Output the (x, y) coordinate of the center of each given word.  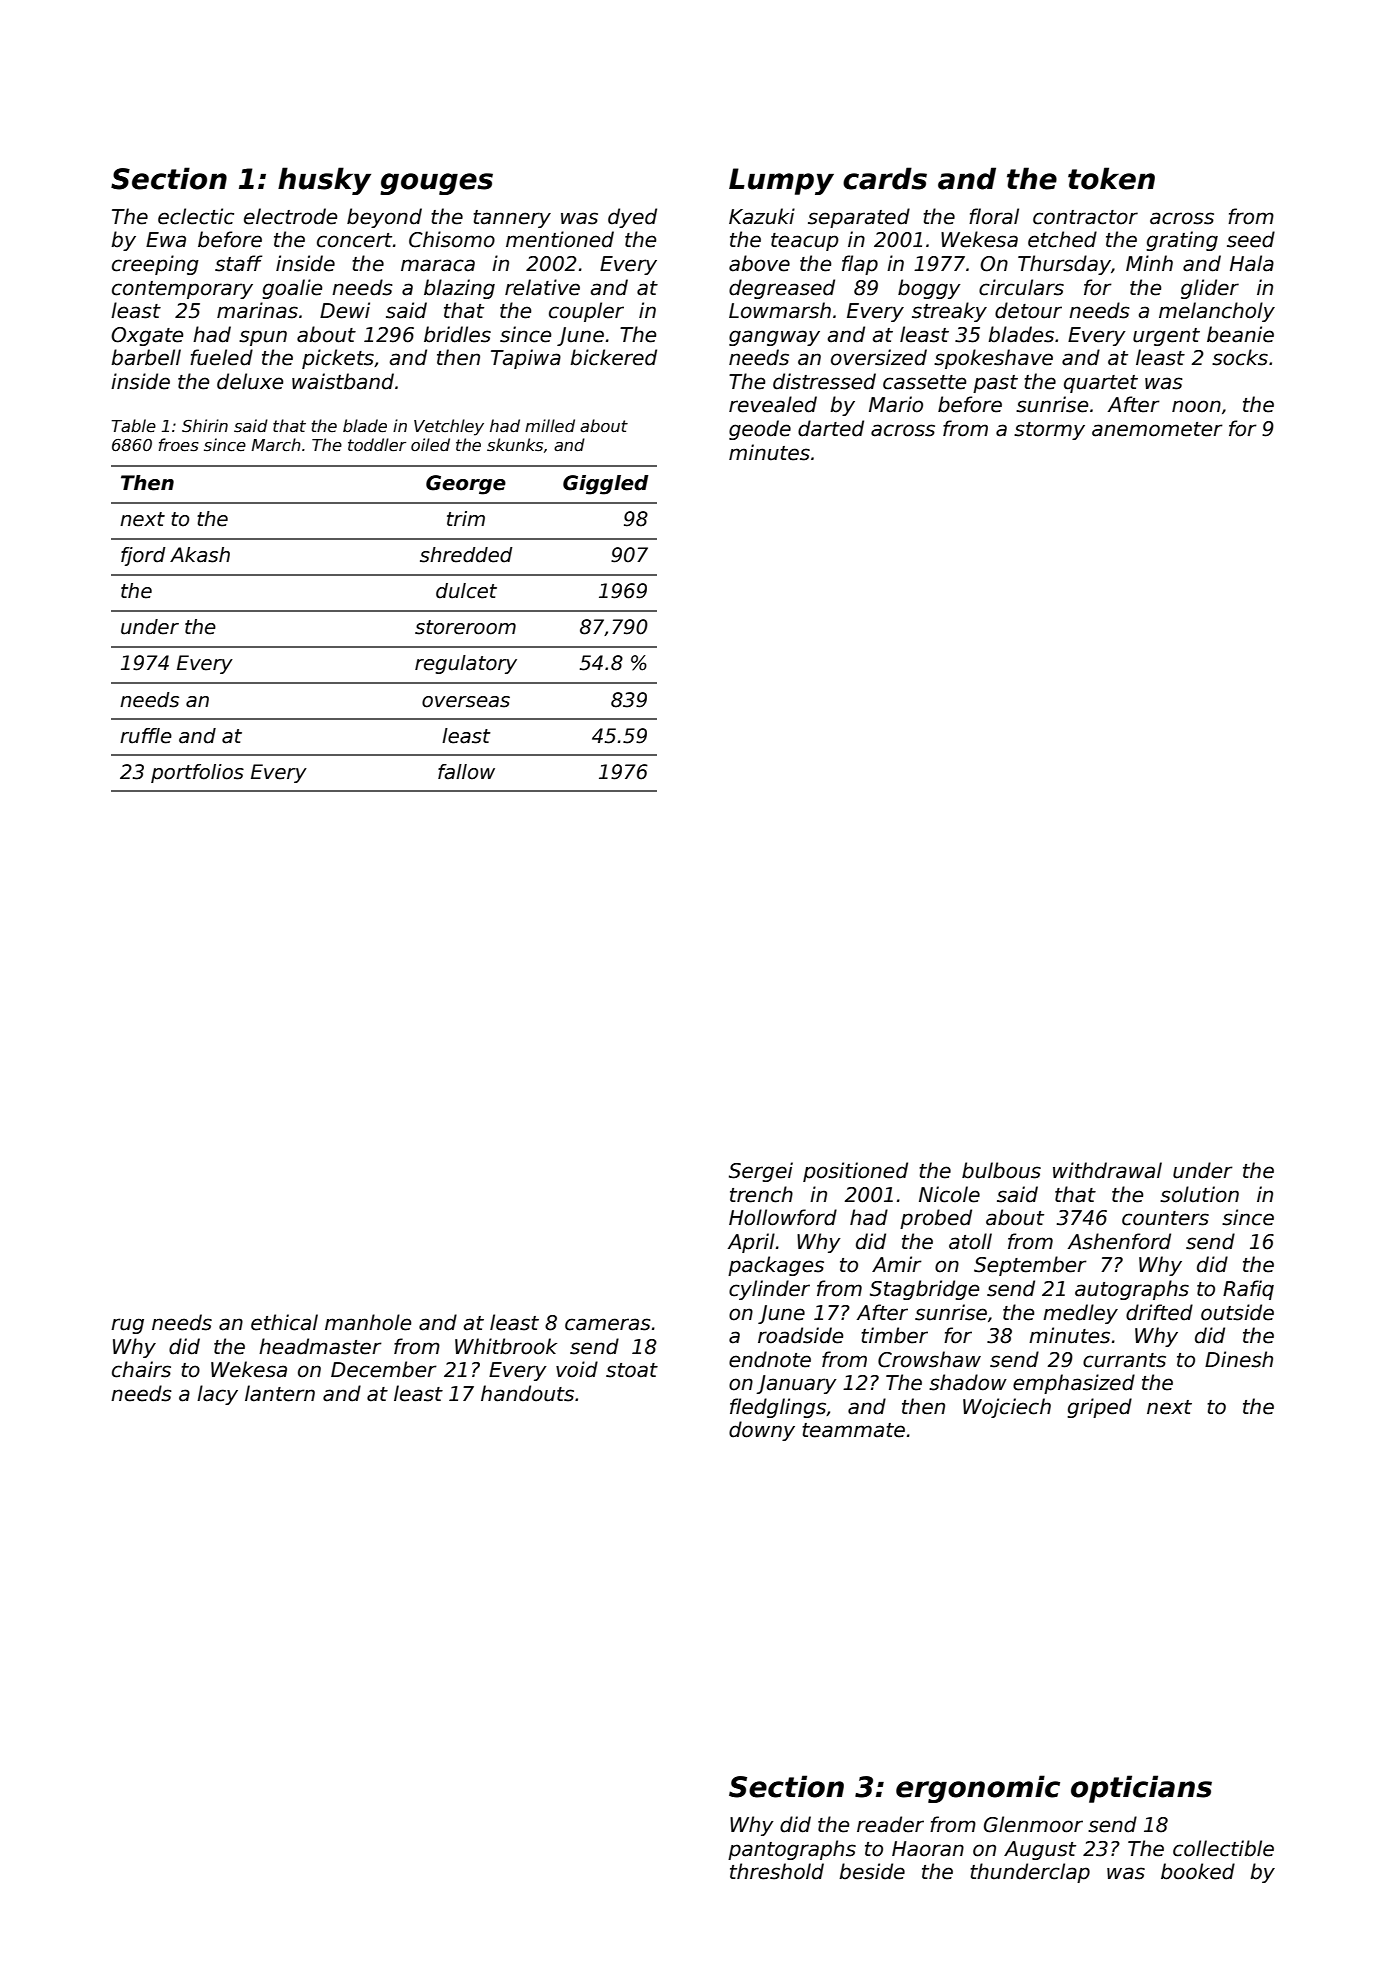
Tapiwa (526, 359)
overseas (466, 702)
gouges (436, 184)
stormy (1049, 431)
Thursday (1064, 265)
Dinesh (1239, 1359)
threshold (777, 1871)
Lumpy (781, 181)
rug (127, 1326)
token (1111, 178)
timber (894, 1335)
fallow (466, 772)
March (276, 445)
